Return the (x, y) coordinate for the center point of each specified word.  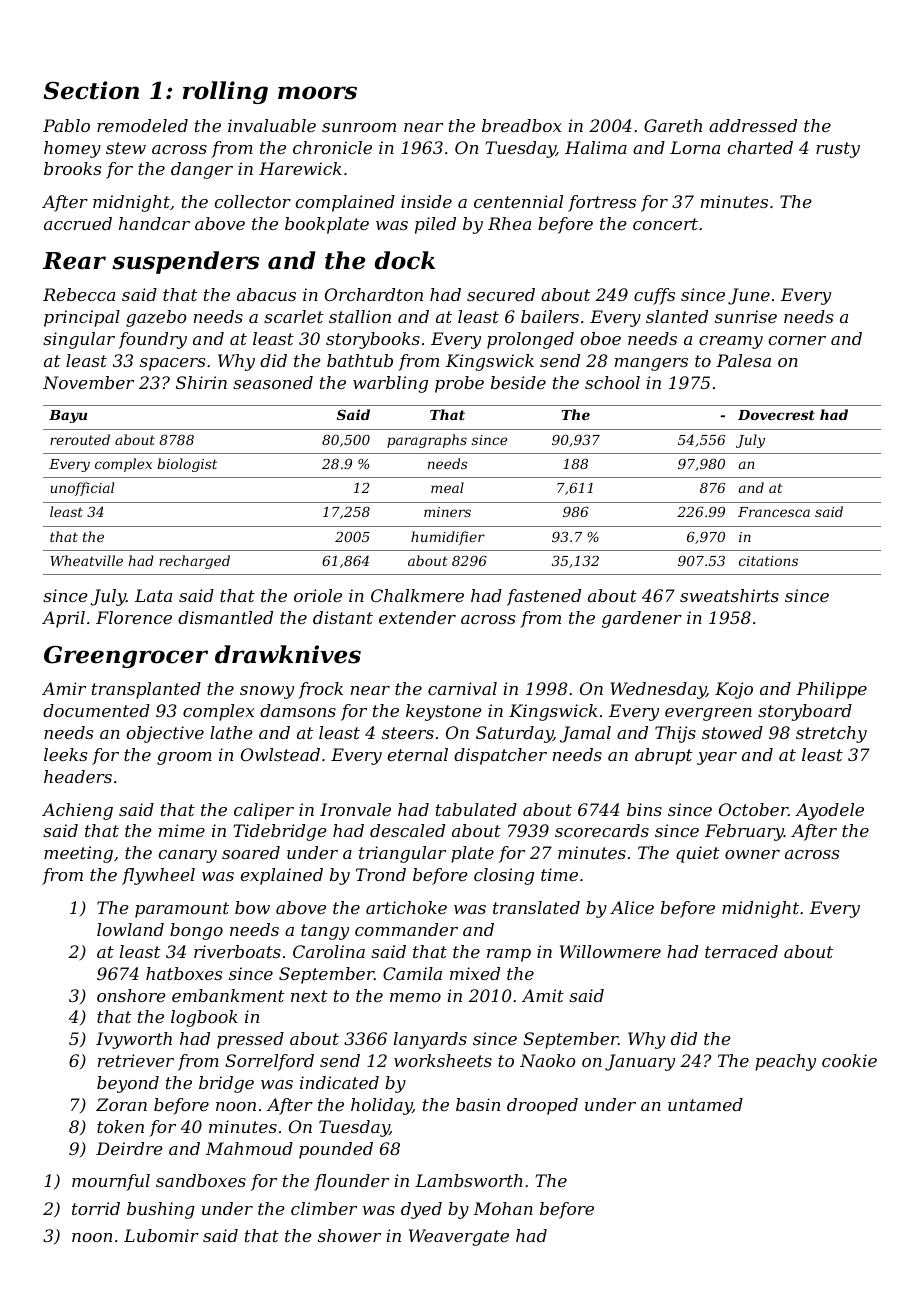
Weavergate (459, 1237)
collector (253, 201)
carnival (462, 688)
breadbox (522, 125)
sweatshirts (729, 595)
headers (78, 776)
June (749, 296)
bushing (161, 1210)
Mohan (503, 1208)
